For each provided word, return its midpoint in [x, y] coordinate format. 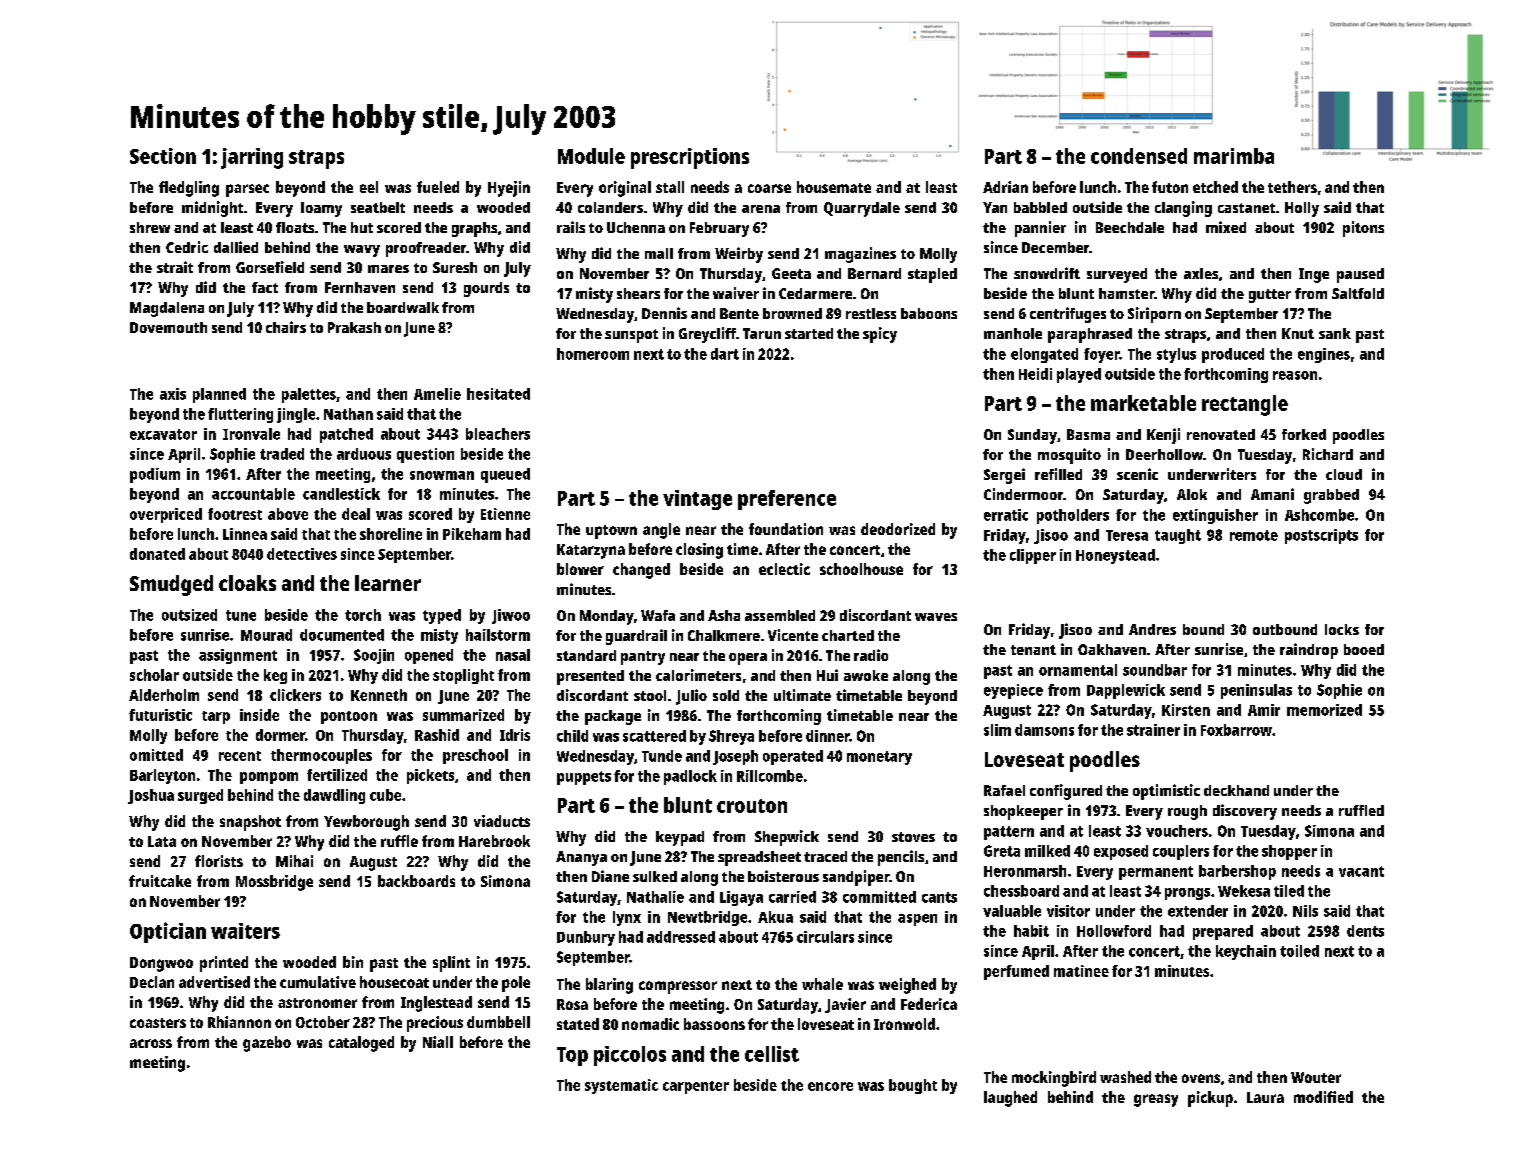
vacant [1361, 871]
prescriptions [690, 158]
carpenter [696, 1087]
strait [175, 267]
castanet [1246, 208]
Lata [162, 841]
